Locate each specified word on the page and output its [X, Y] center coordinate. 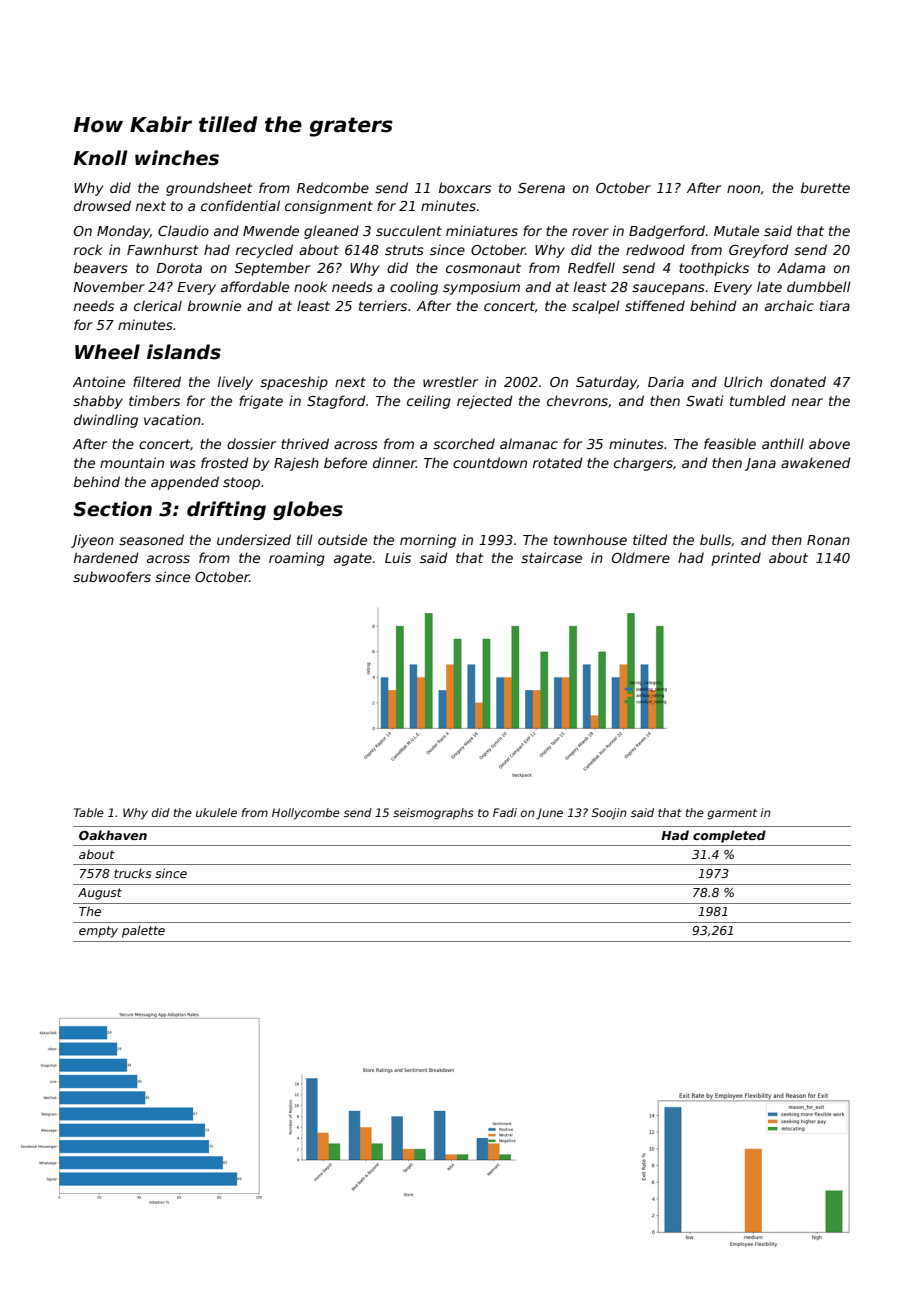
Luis [398, 557]
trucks [132, 873]
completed [729, 836]
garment [732, 814]
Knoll [100, 158]
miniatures [482, 230]
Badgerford [667, 232]
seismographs [433, 814]
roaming [297, 559]
